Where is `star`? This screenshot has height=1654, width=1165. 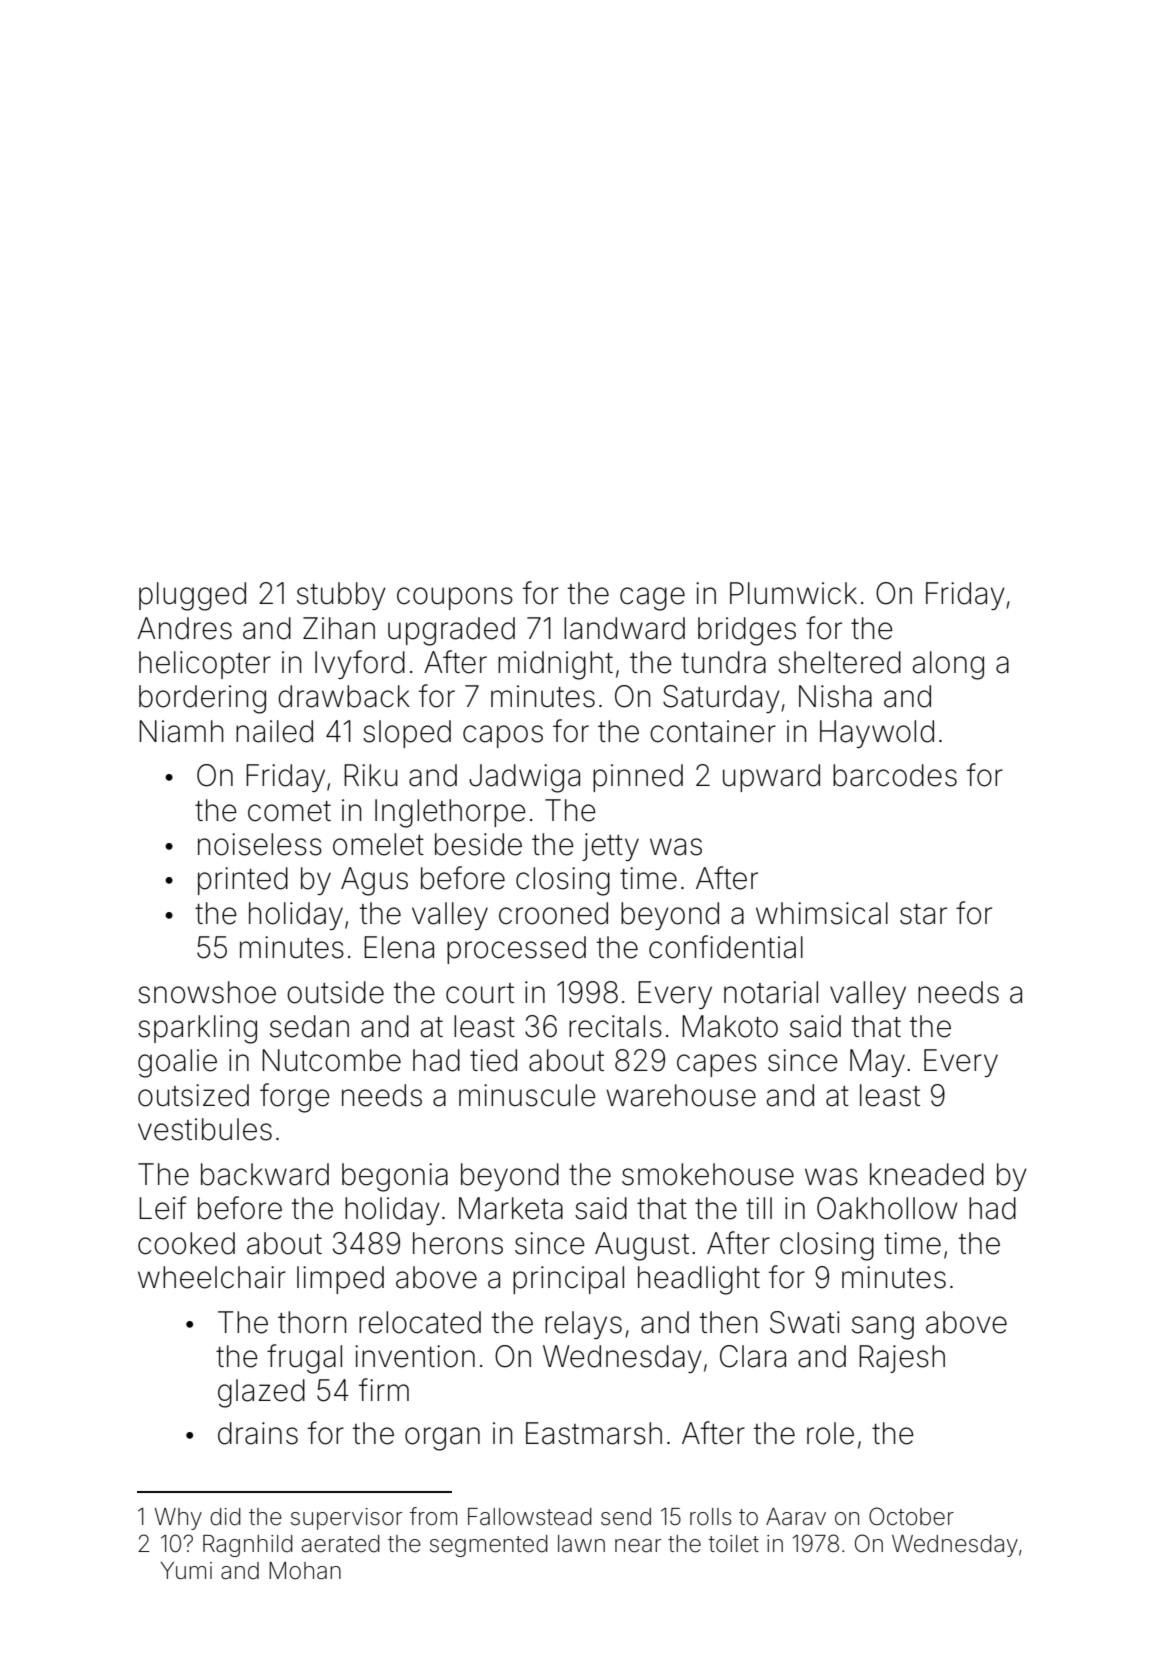
star is located at coordinates (923, 914).
